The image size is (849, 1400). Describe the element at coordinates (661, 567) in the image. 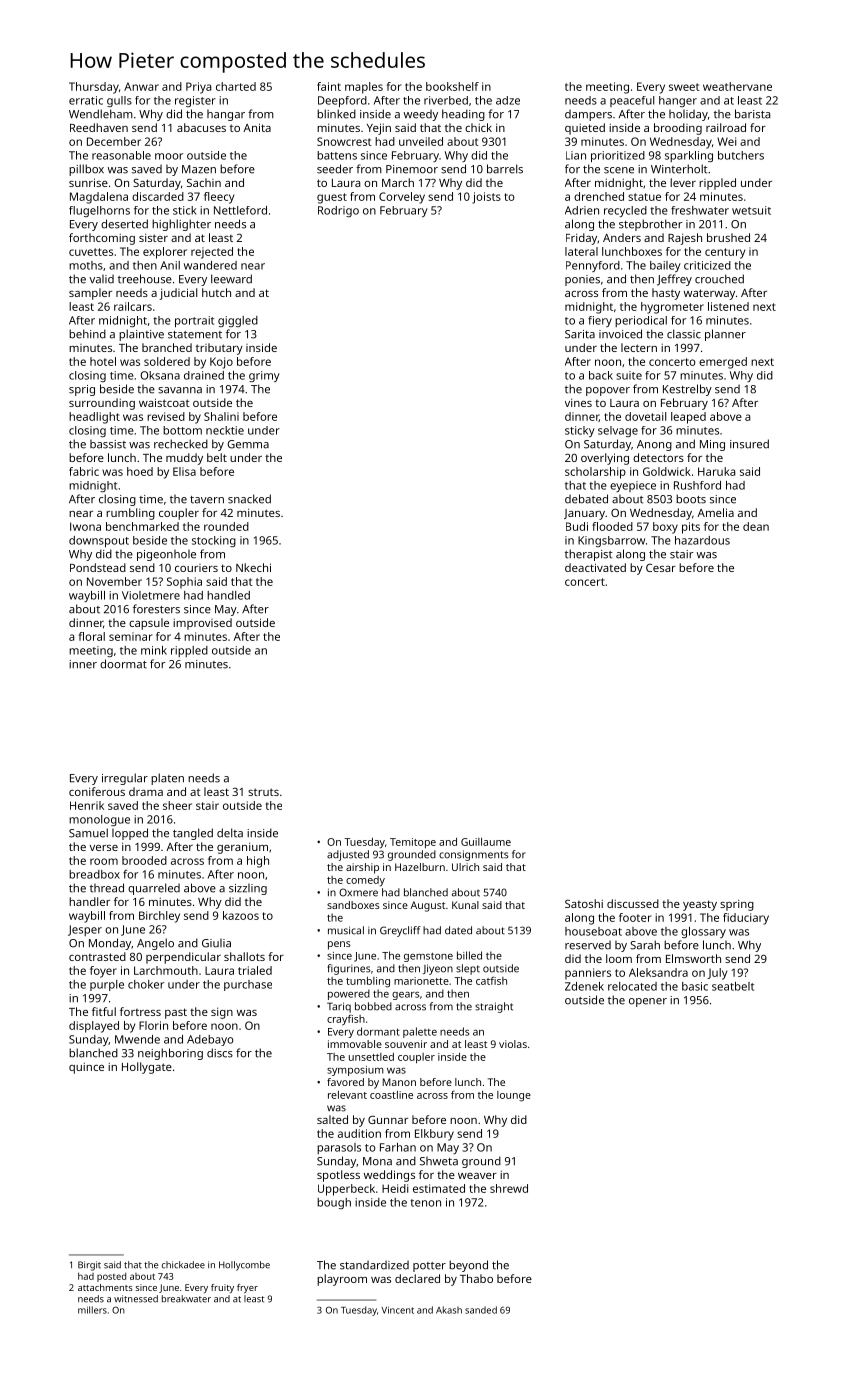

I see `Cesar` at that location.
